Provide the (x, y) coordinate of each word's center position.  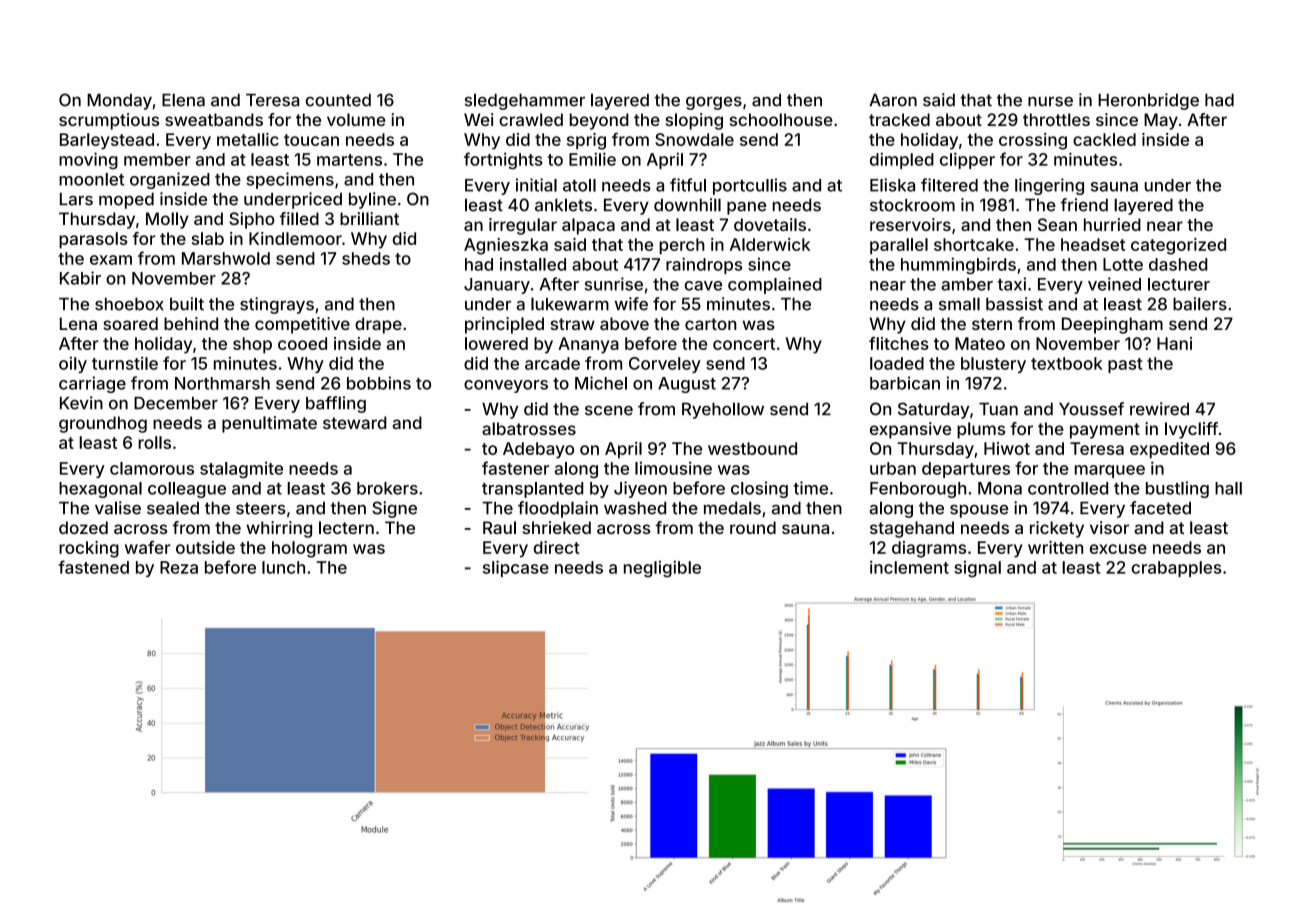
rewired (1159, 409)
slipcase (516, 568)
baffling (336, 404)
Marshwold (226, 258)
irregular (523, 226)
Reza (179, 567)
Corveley (665, 365)
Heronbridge (1148, 101)
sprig (586, 141)
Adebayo (538, 450)
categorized (1178, 246)
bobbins (379, 383)
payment (1105, 431)
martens (349, 160)
